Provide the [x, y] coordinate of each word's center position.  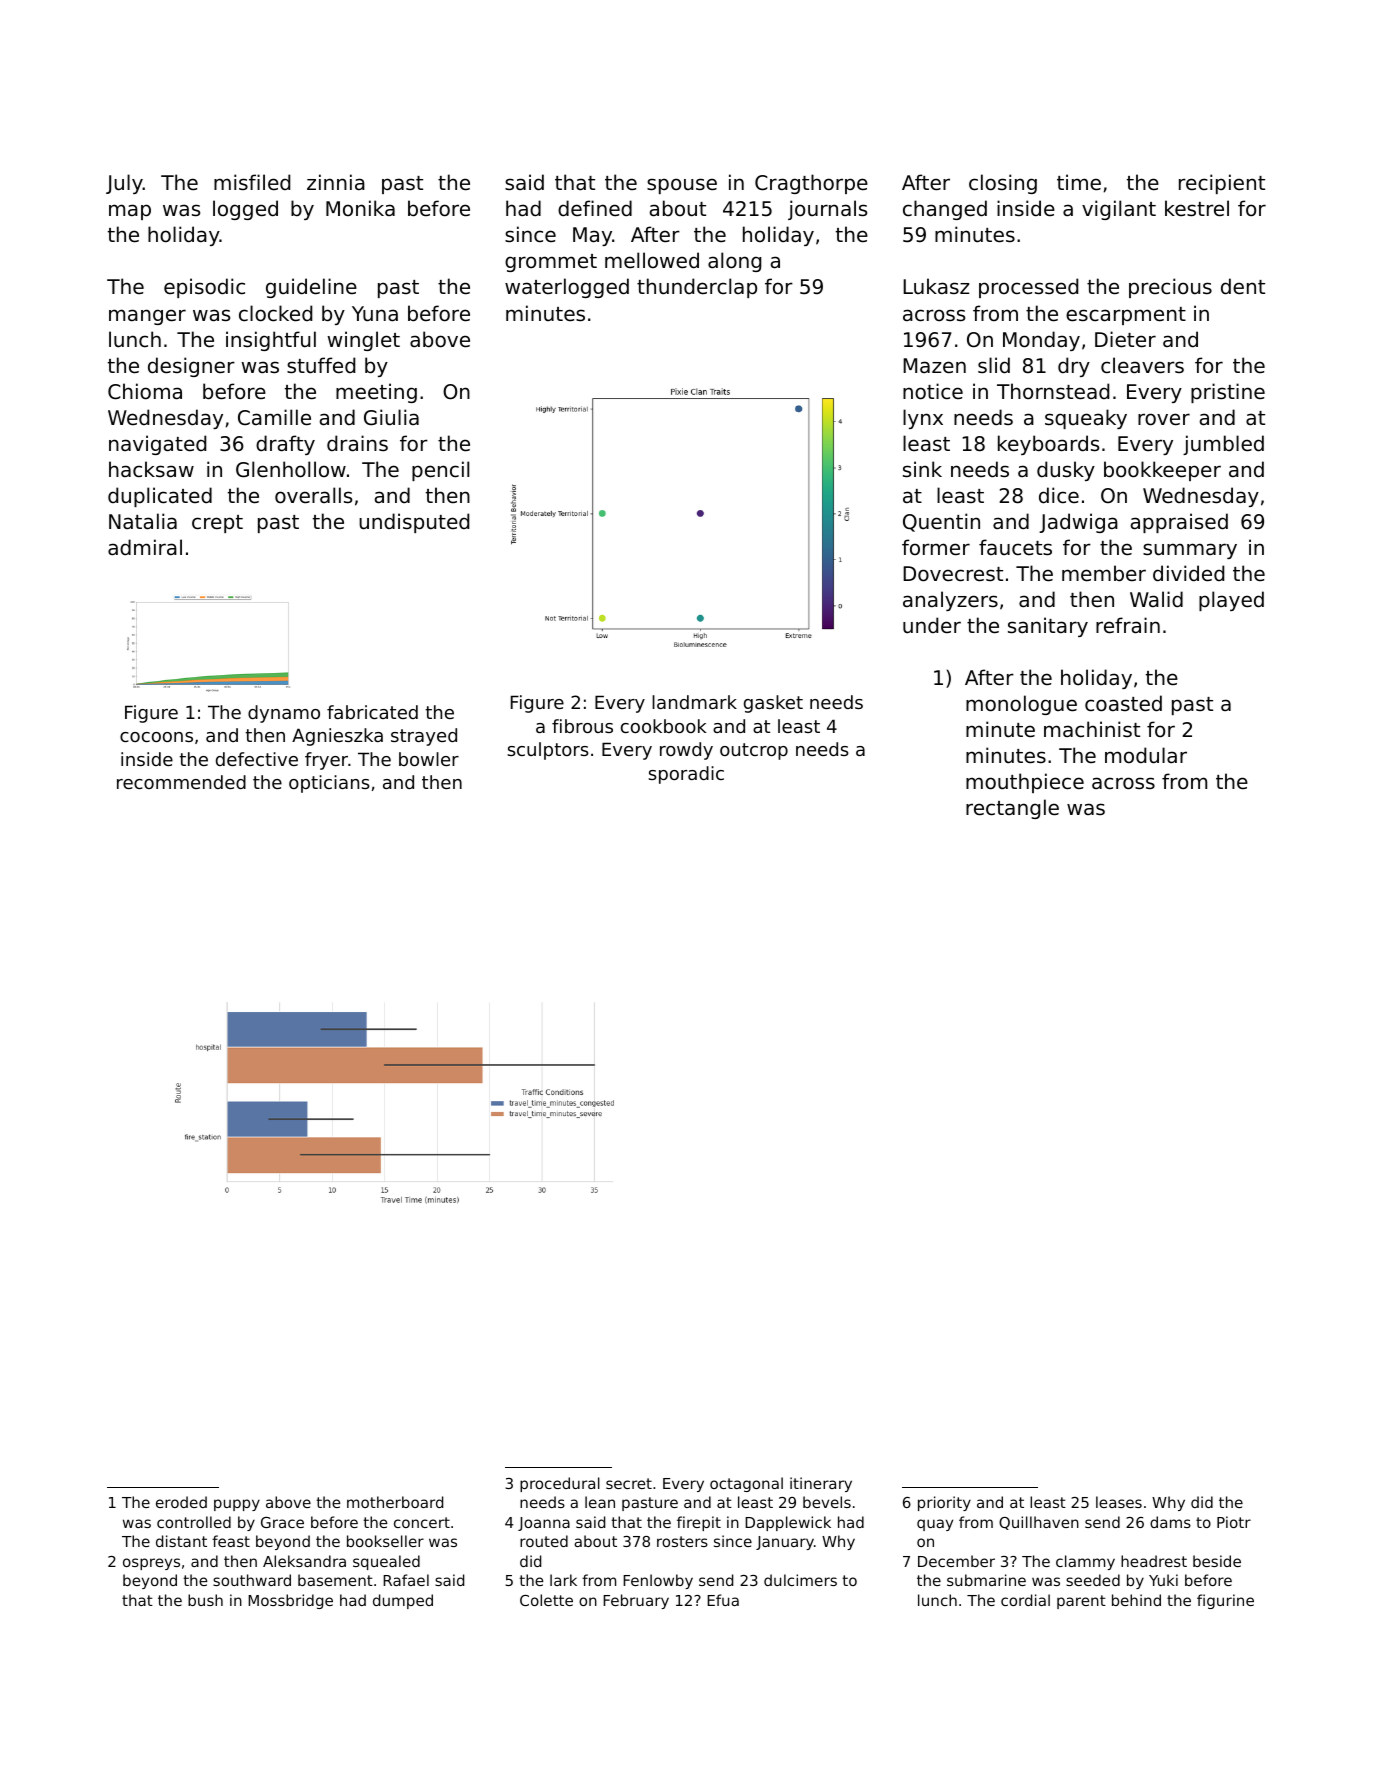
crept [217, 524]
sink [922, 469]
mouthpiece [1025, 783]
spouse [682, 186]
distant [181, 1541]
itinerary [821, 1484]
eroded [181, 1502]
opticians [329, 784]
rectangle [1012, 809]
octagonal [746, 1484]
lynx [923, 419]
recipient [1222, 184]
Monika [360, 208]
